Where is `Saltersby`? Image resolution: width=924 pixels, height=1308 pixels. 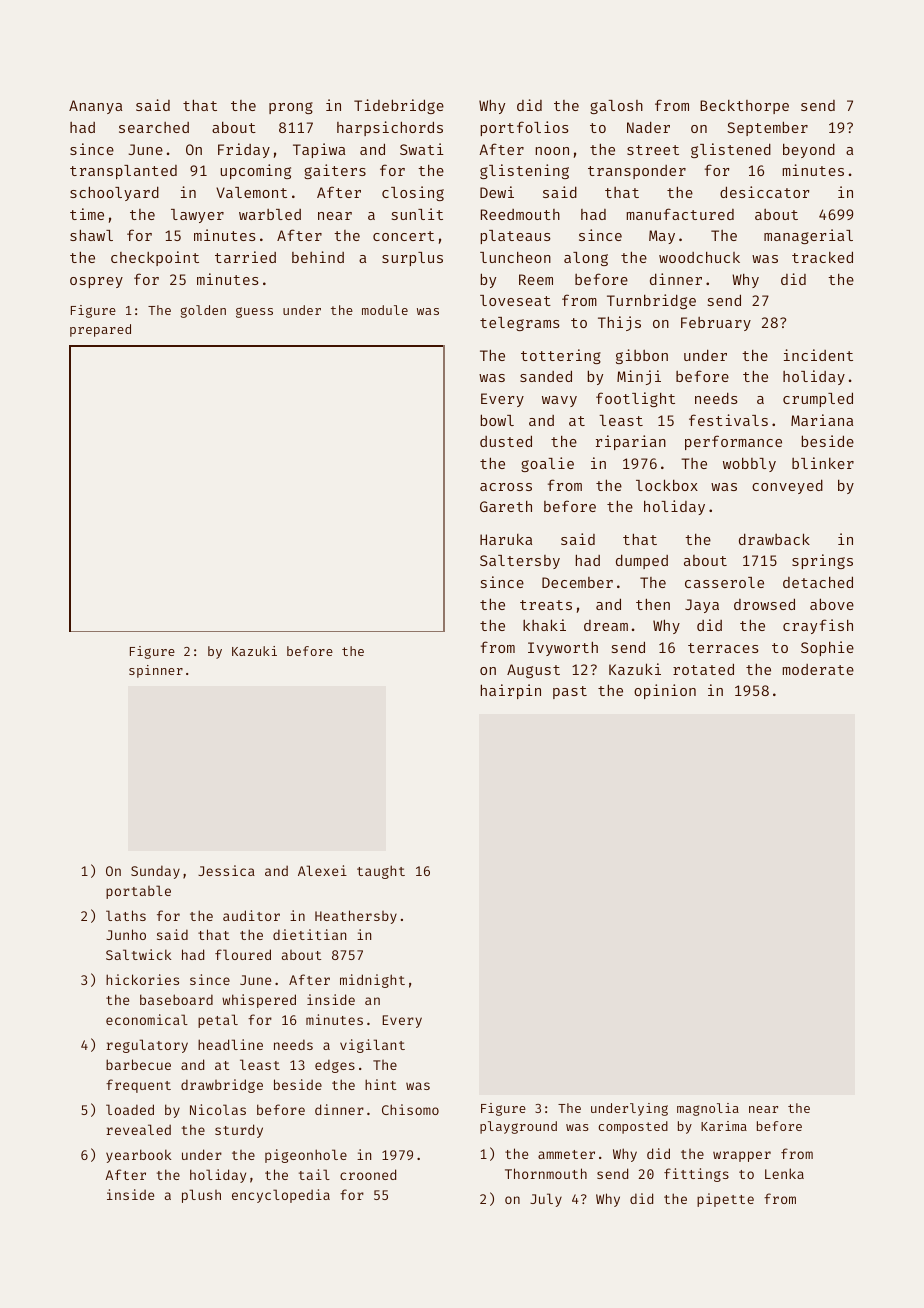 Saltersby is located at coordinates (520, 562).
